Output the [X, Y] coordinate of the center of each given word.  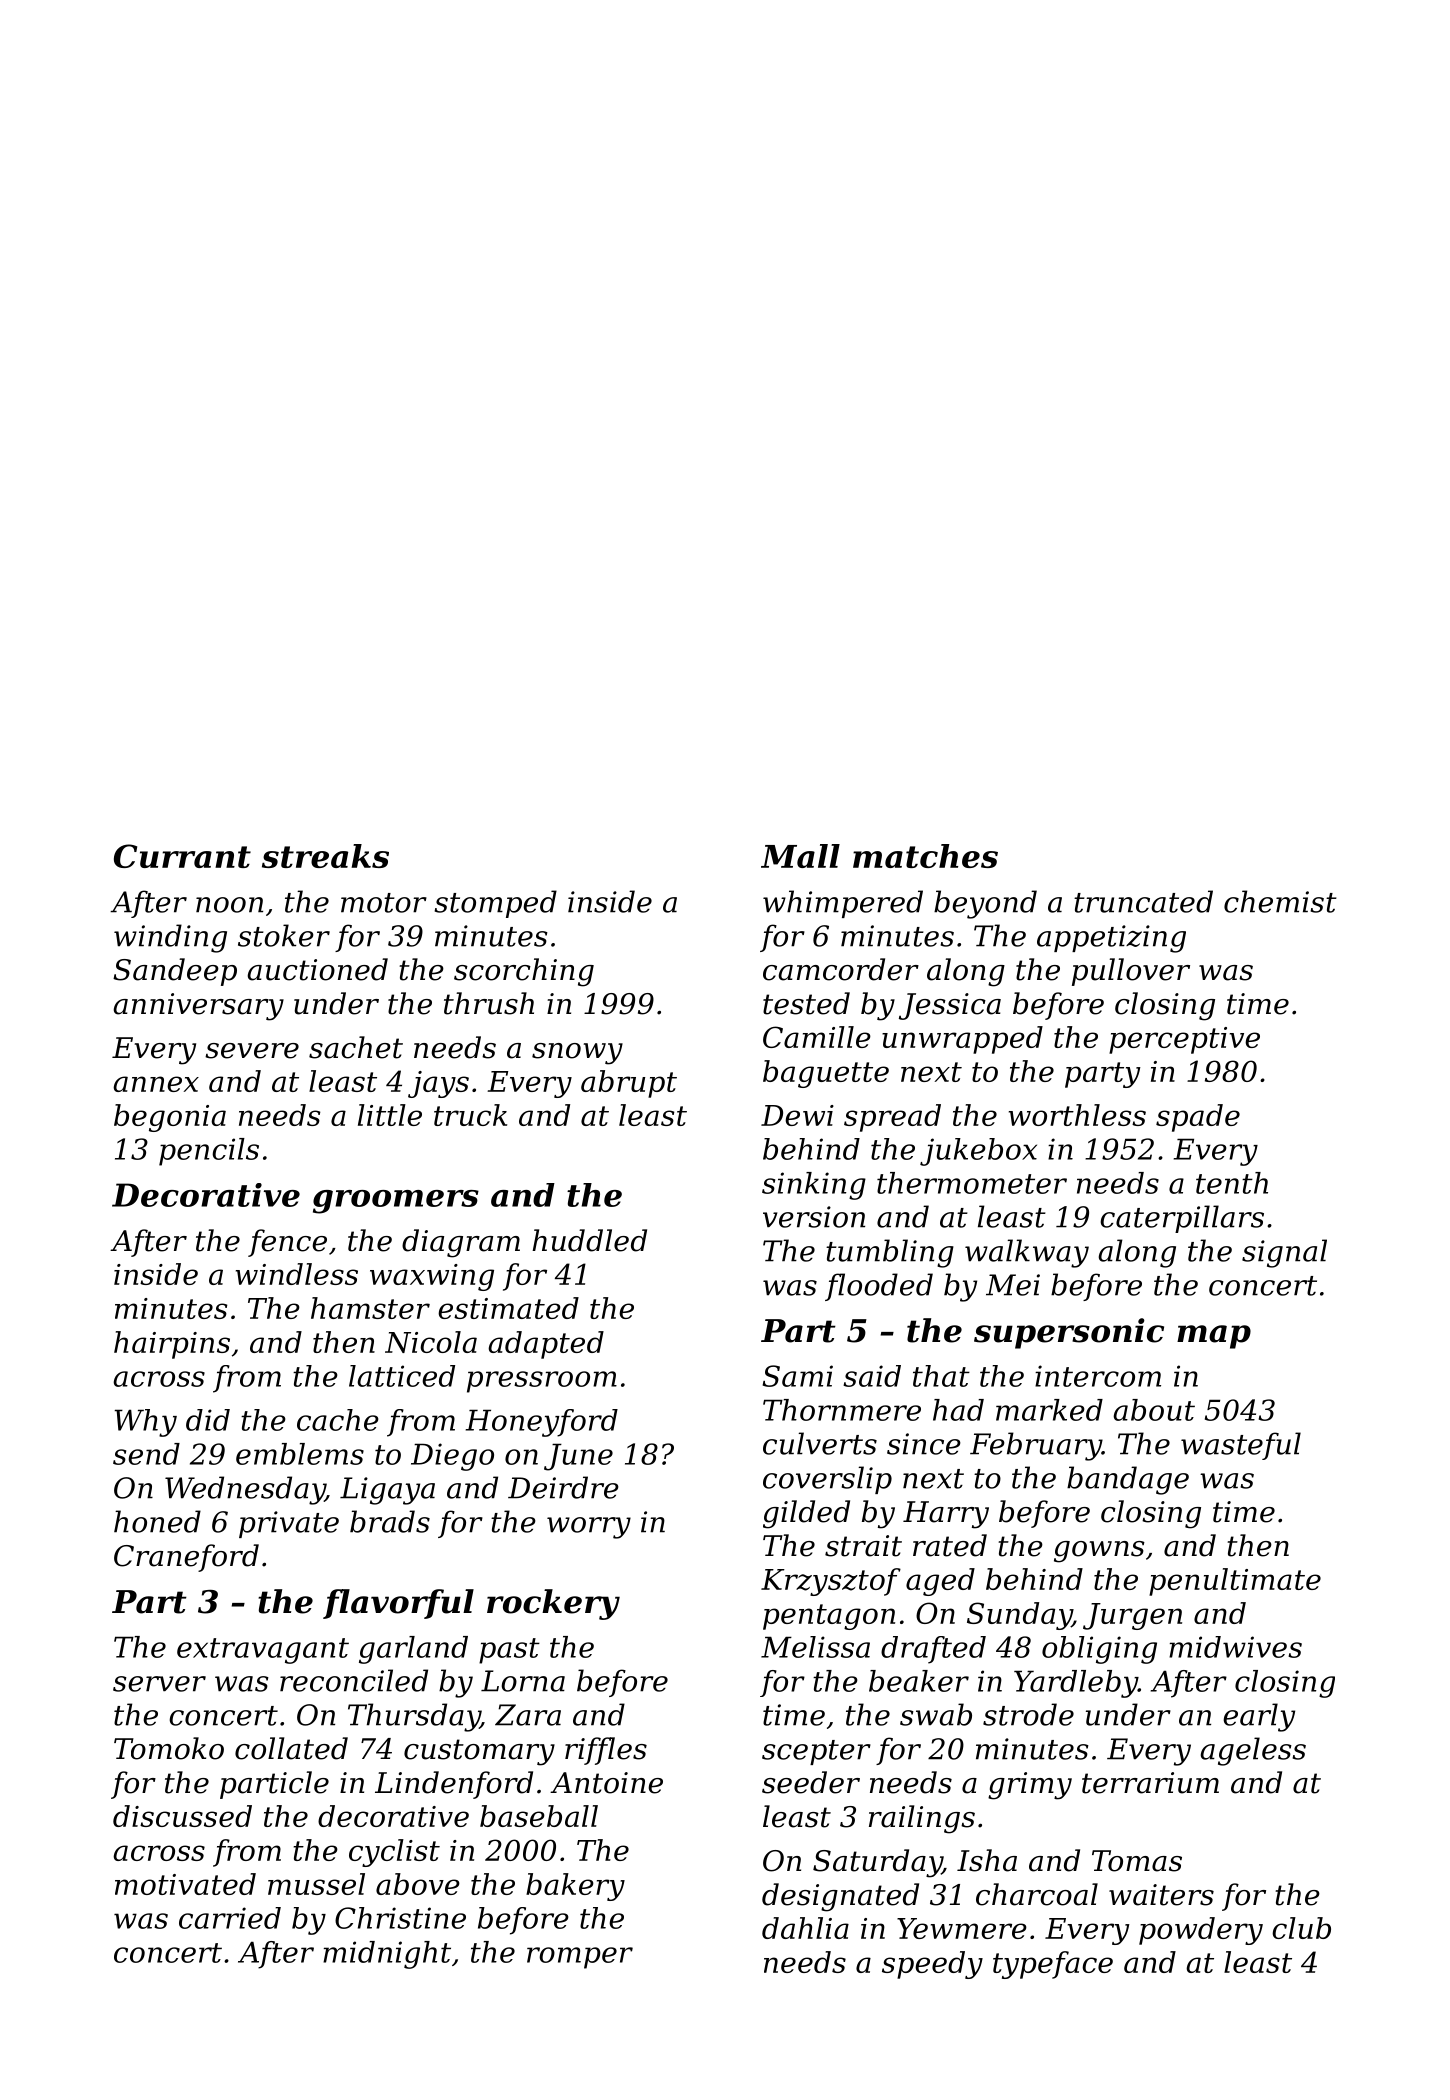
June [578, 1457]
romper [580, 1958]
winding [170, 938]
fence [287, 1243]
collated [291, 1748]
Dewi [797, 1115]
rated [950, 1545]
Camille [817, 1037]
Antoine [606, 1783]
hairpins [172, 1345]
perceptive [1184, 1040]
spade [1198, 1118]
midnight [387, 1955]
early [1259, 1717]
